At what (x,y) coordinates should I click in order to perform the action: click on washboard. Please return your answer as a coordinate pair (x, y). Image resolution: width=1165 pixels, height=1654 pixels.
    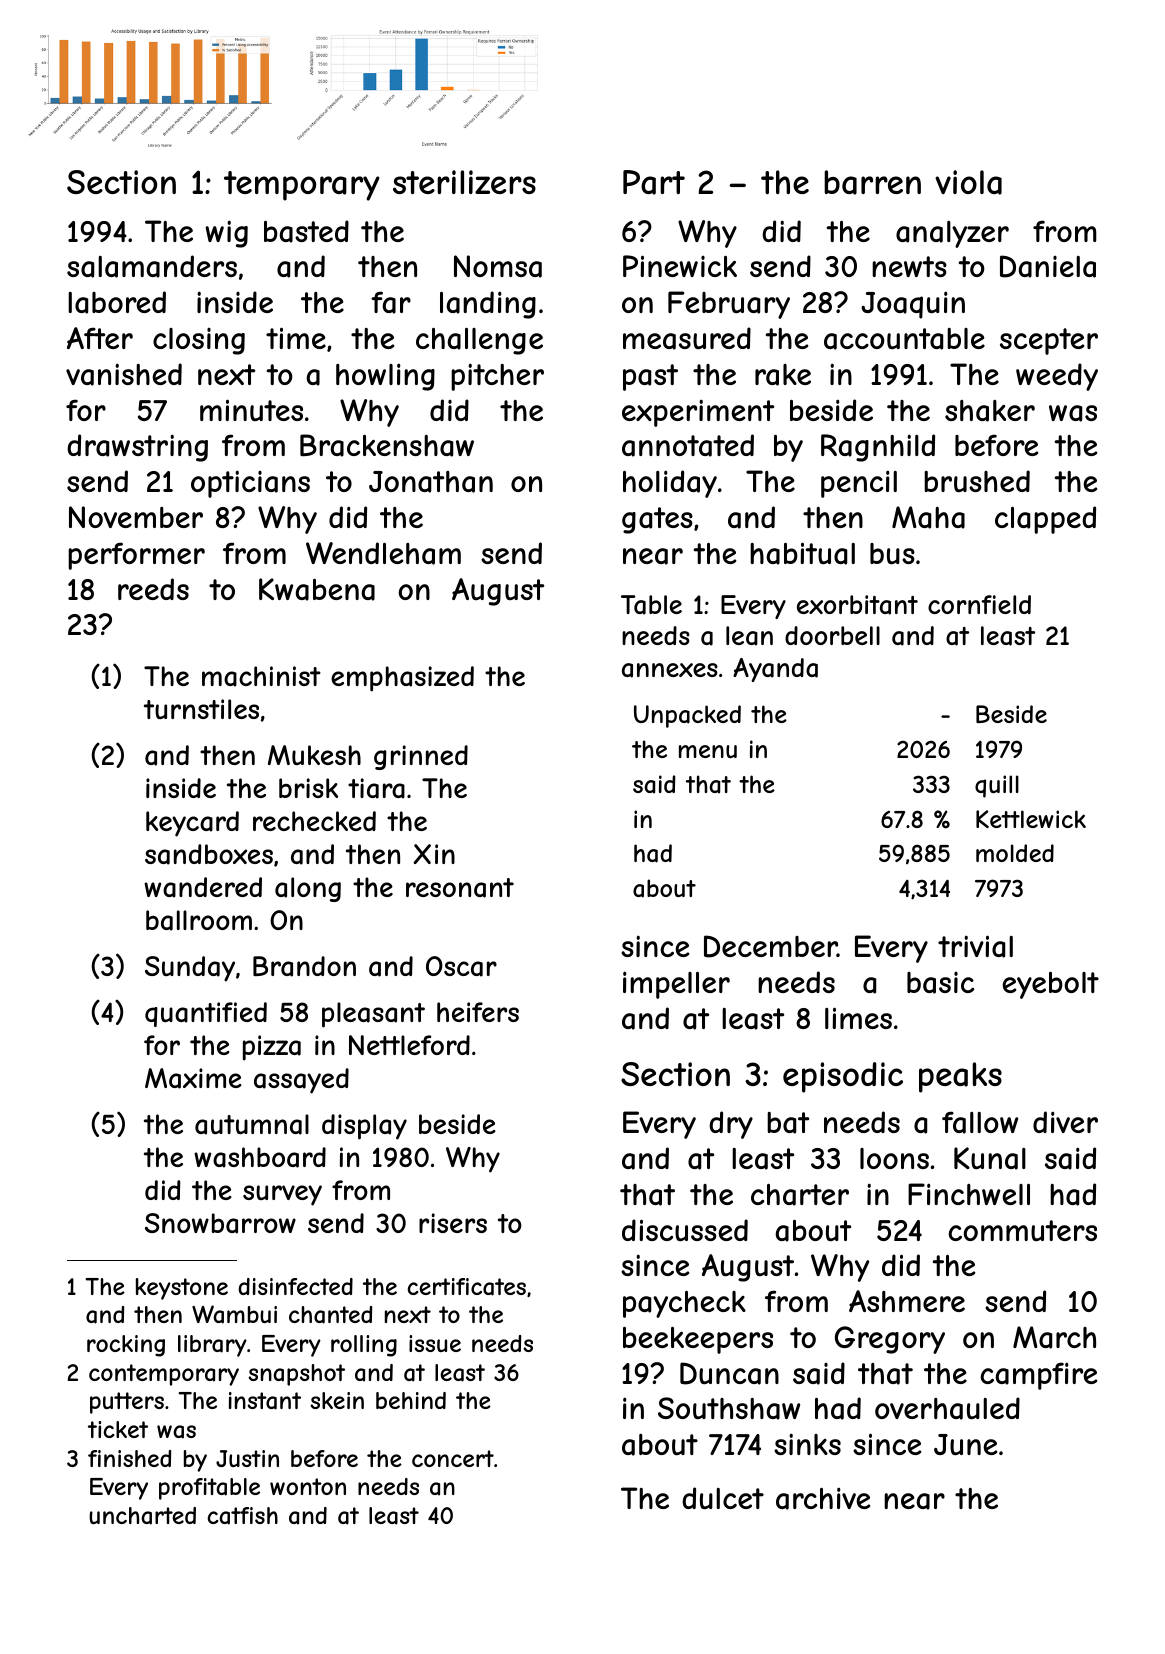
    Looking at the image, I should click on (260, 1157).
